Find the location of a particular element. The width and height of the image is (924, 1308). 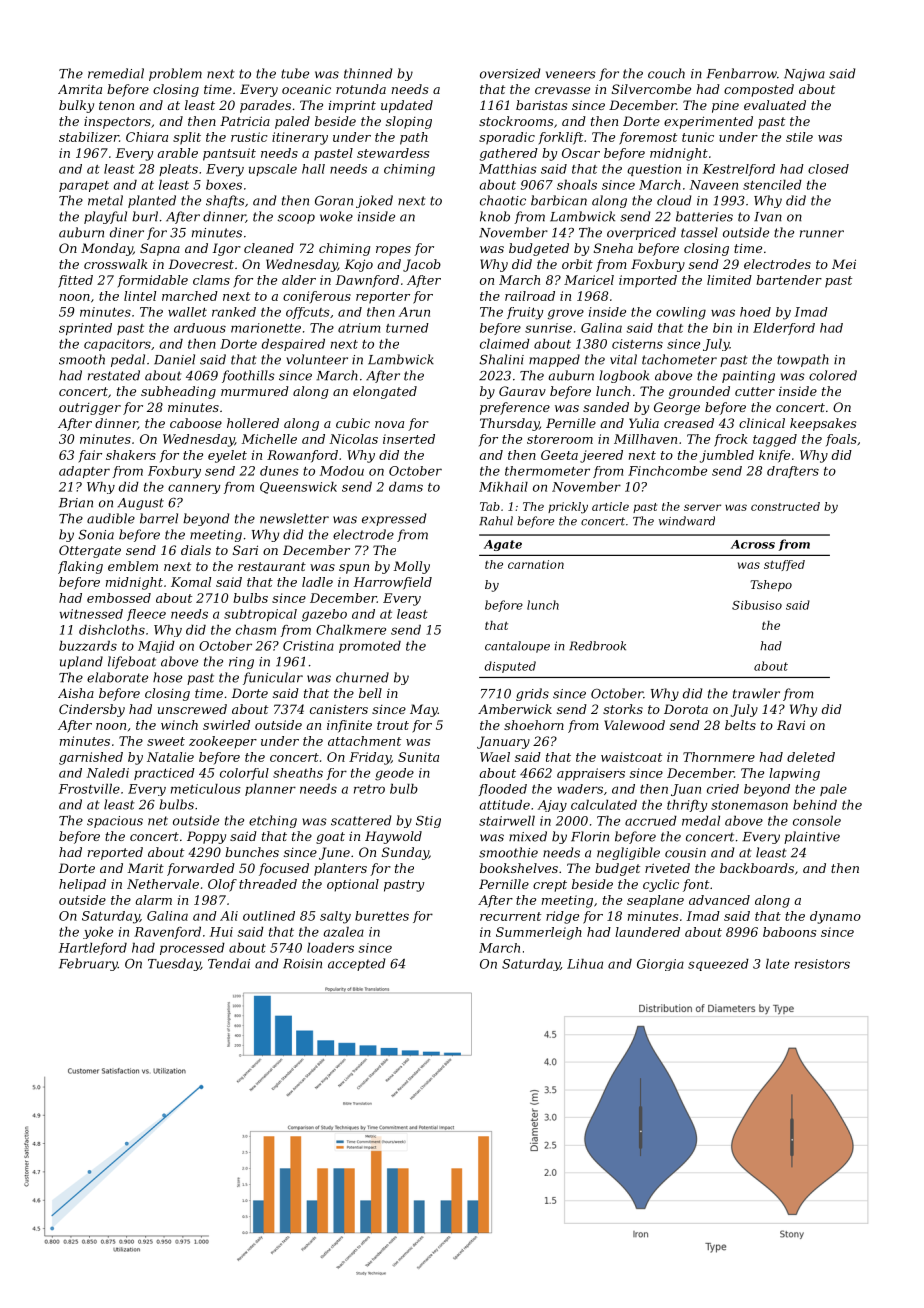

burl is located at coordinates (145, 216).
